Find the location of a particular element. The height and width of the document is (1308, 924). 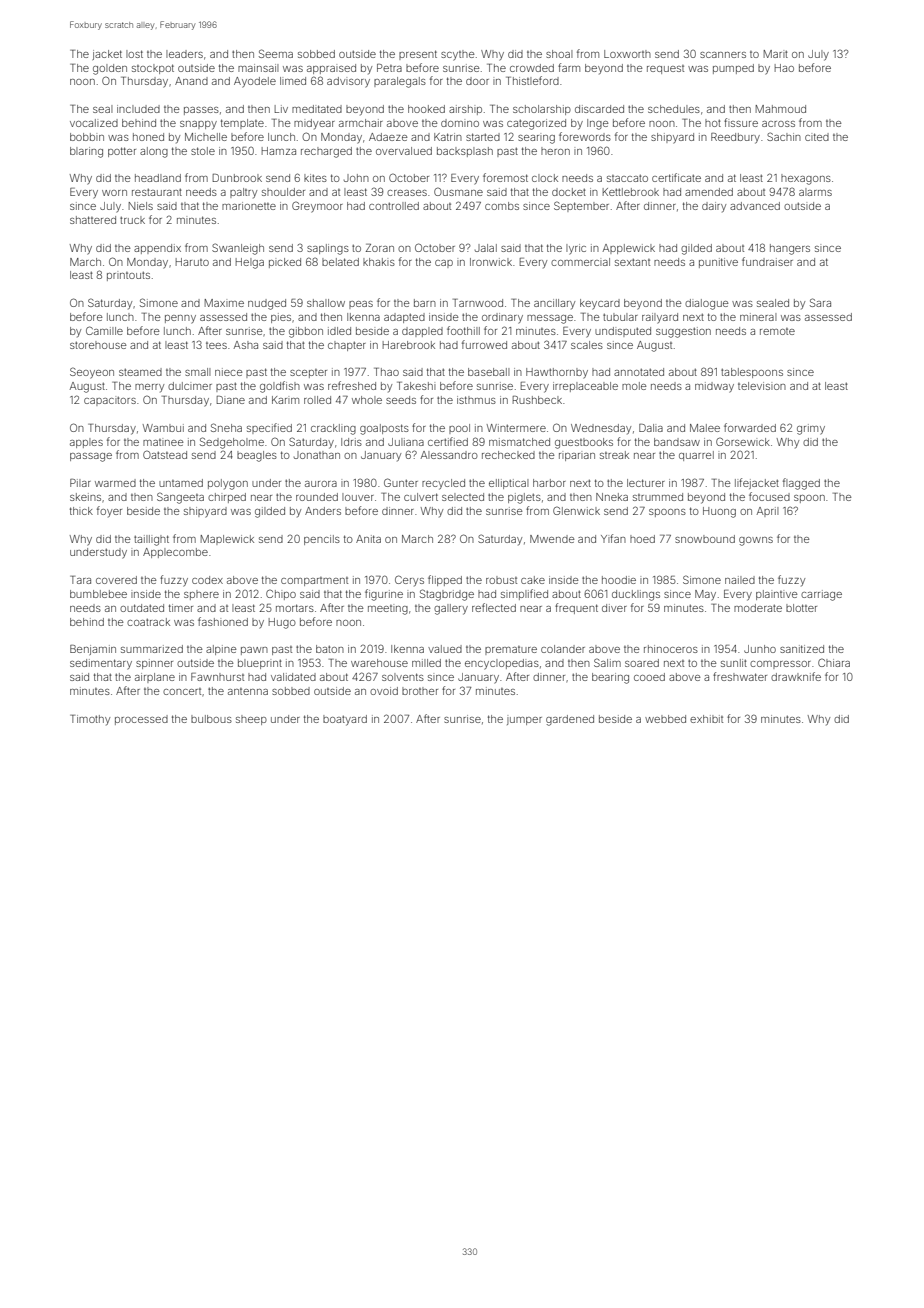

present is located at coordinates (418, 55).
